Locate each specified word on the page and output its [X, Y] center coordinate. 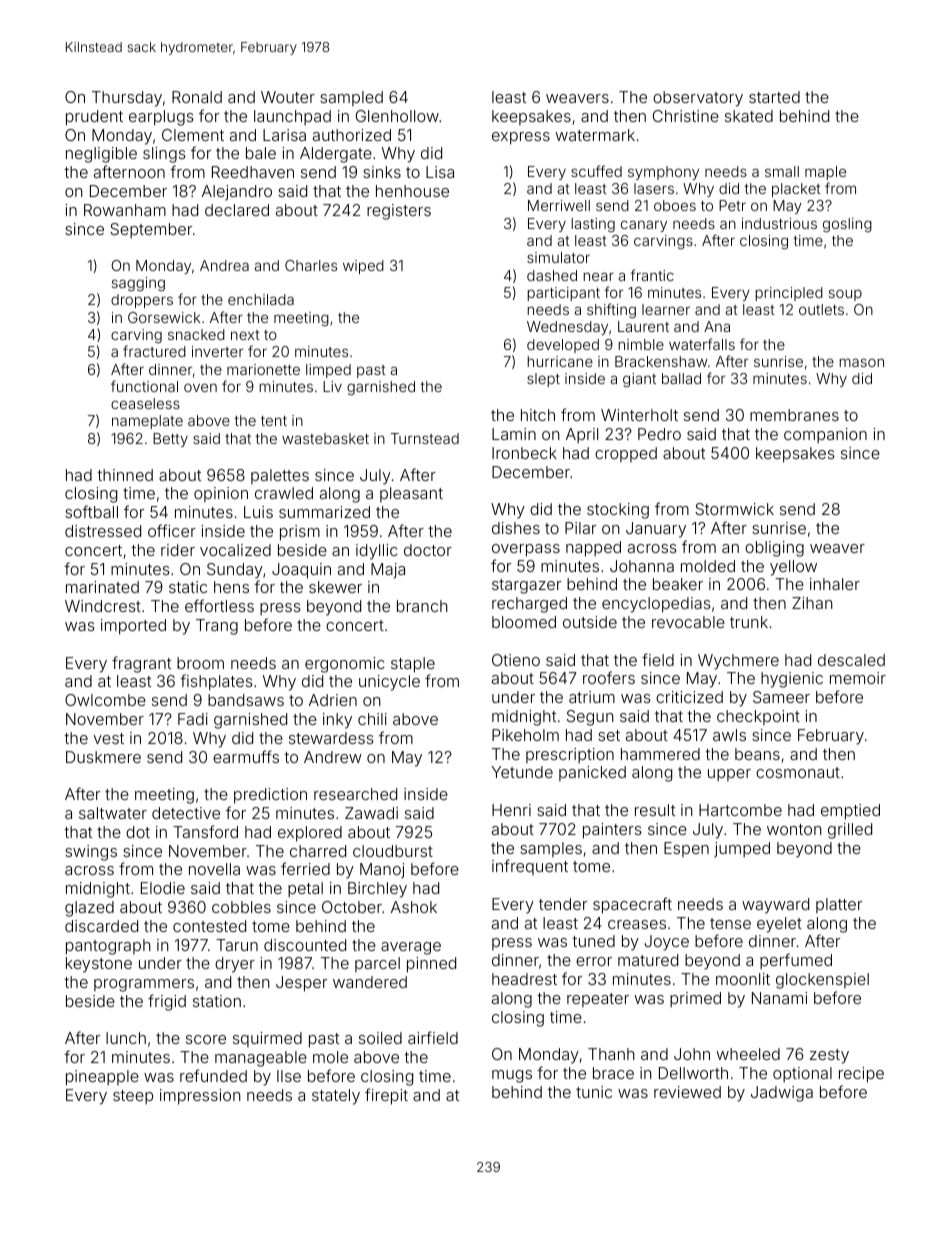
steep [133, 1097]
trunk [749, 622]
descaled [851, 660]
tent [274, 421]
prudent [94, 118]
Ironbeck [524, 453]
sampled [351, 98]
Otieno [516, 660]
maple [825, 173]
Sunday [235, 571]
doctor [428, 550]
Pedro [659, 434]
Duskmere [103, 757]
